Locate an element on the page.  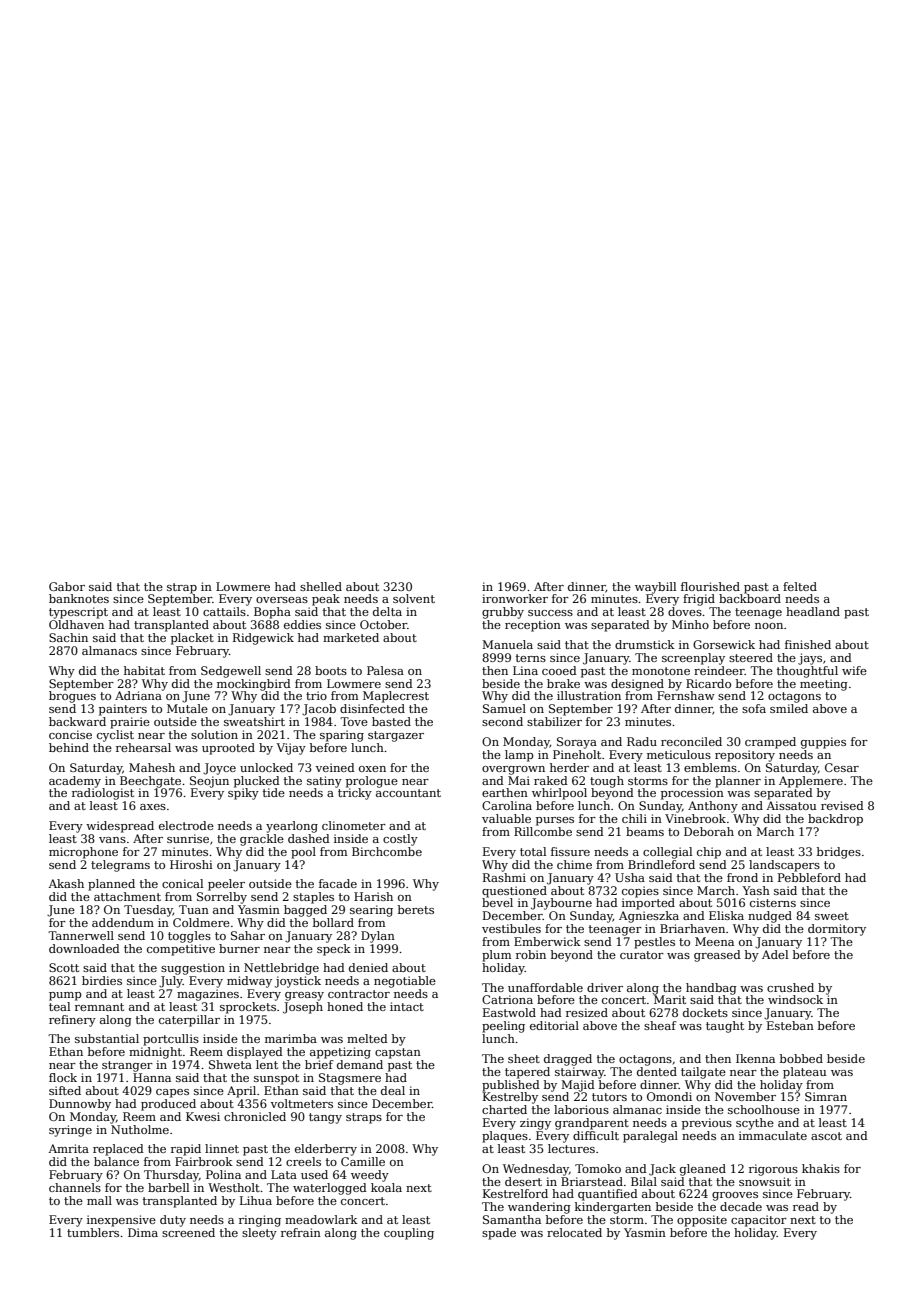
dragged is located at coordinates (568, 1060).
